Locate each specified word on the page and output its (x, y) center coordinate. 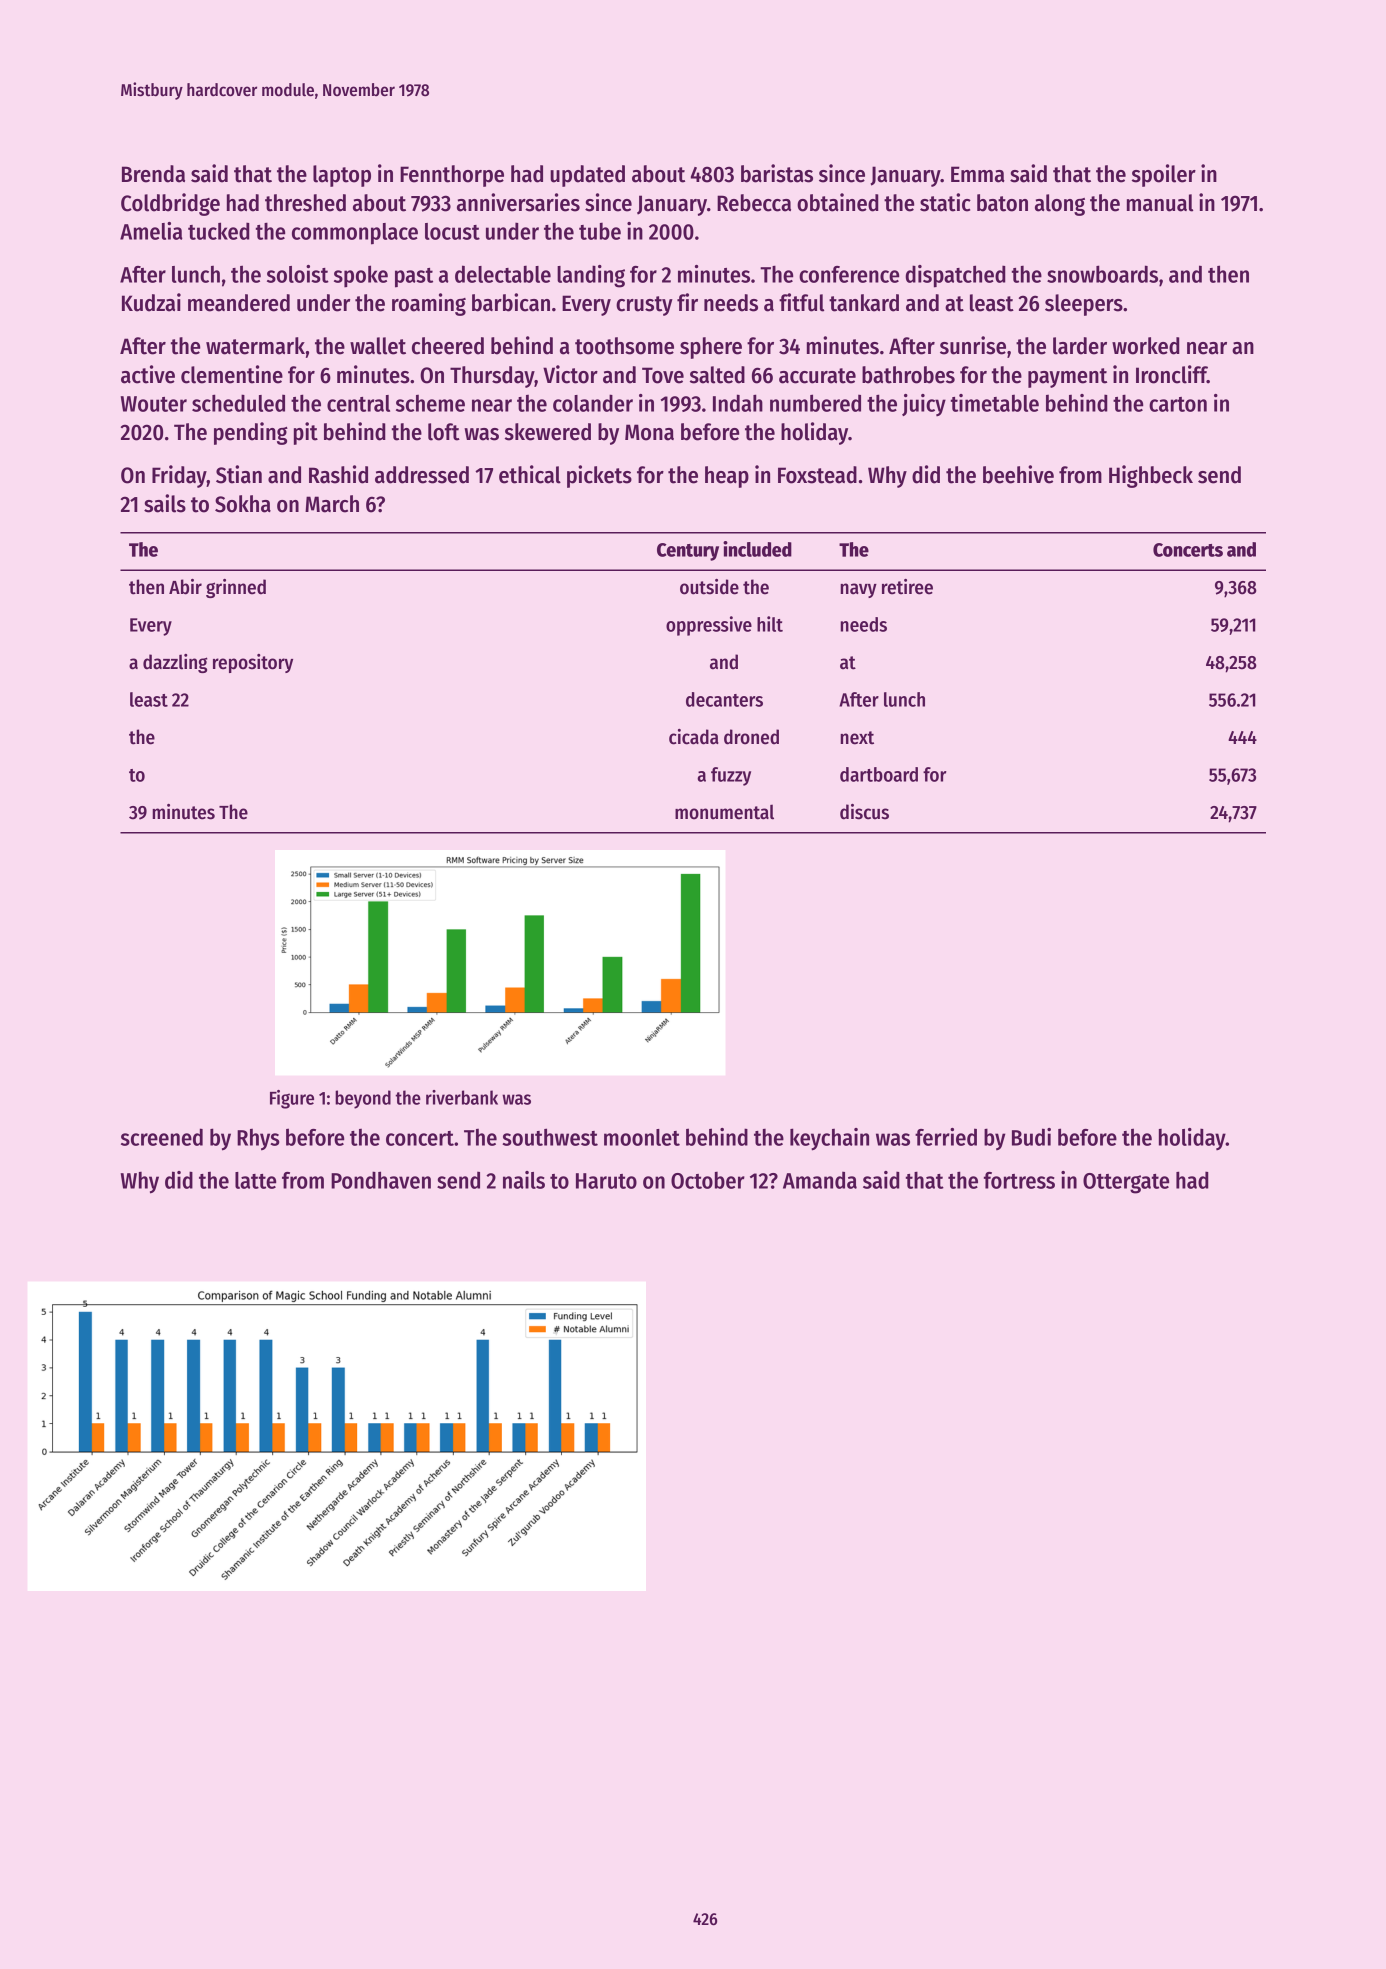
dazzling (175, 663)
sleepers (1084, 305)
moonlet (642, 1137)
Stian (239, 474)
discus (864, 812)
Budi (1031, 1137)
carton (1178, 404)
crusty (644, 306)
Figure (292, 1099)
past (414, 278)
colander (593, 403)
